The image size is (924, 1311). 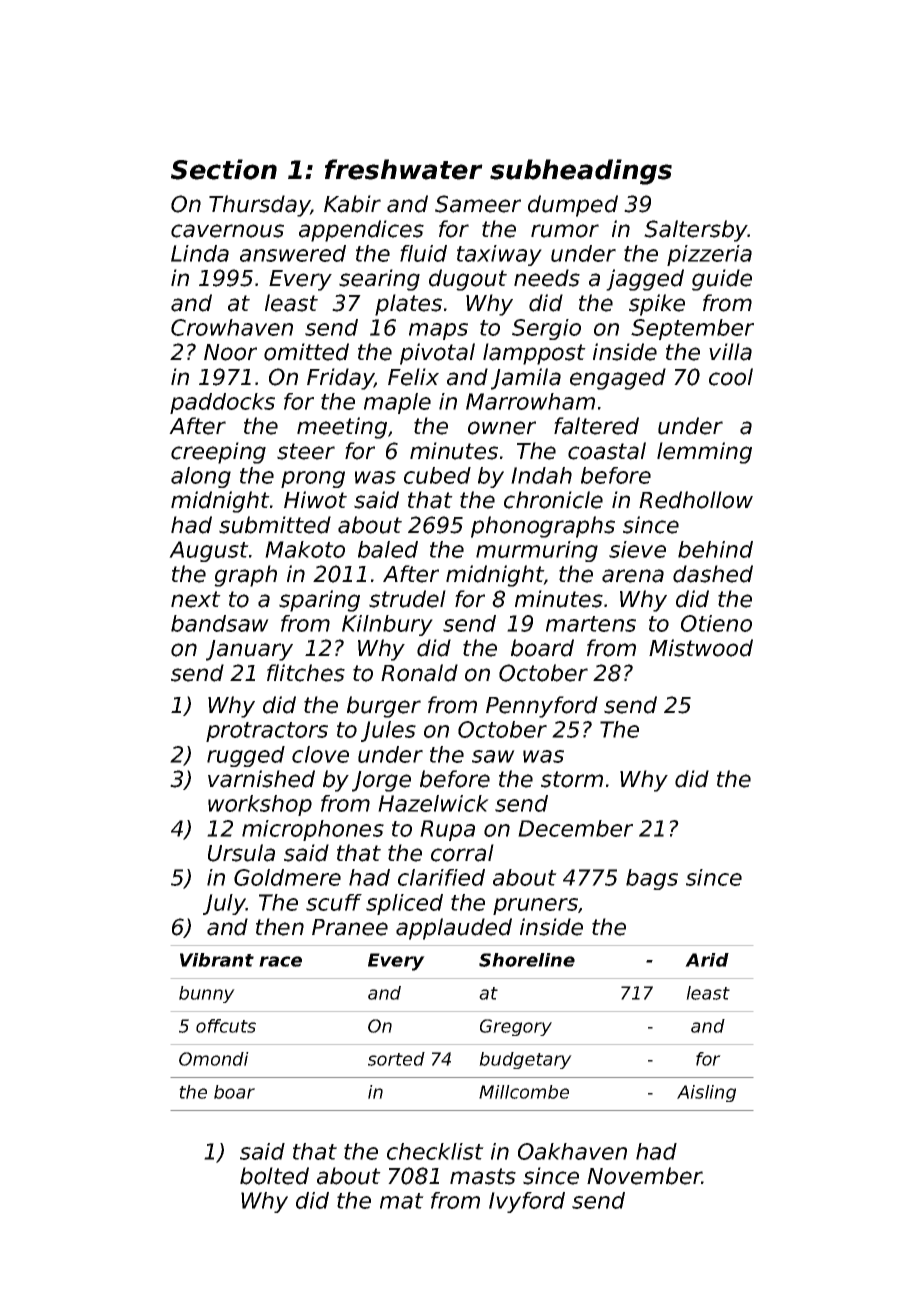 I want to click on Ronald, so click(x=419, y=673).
